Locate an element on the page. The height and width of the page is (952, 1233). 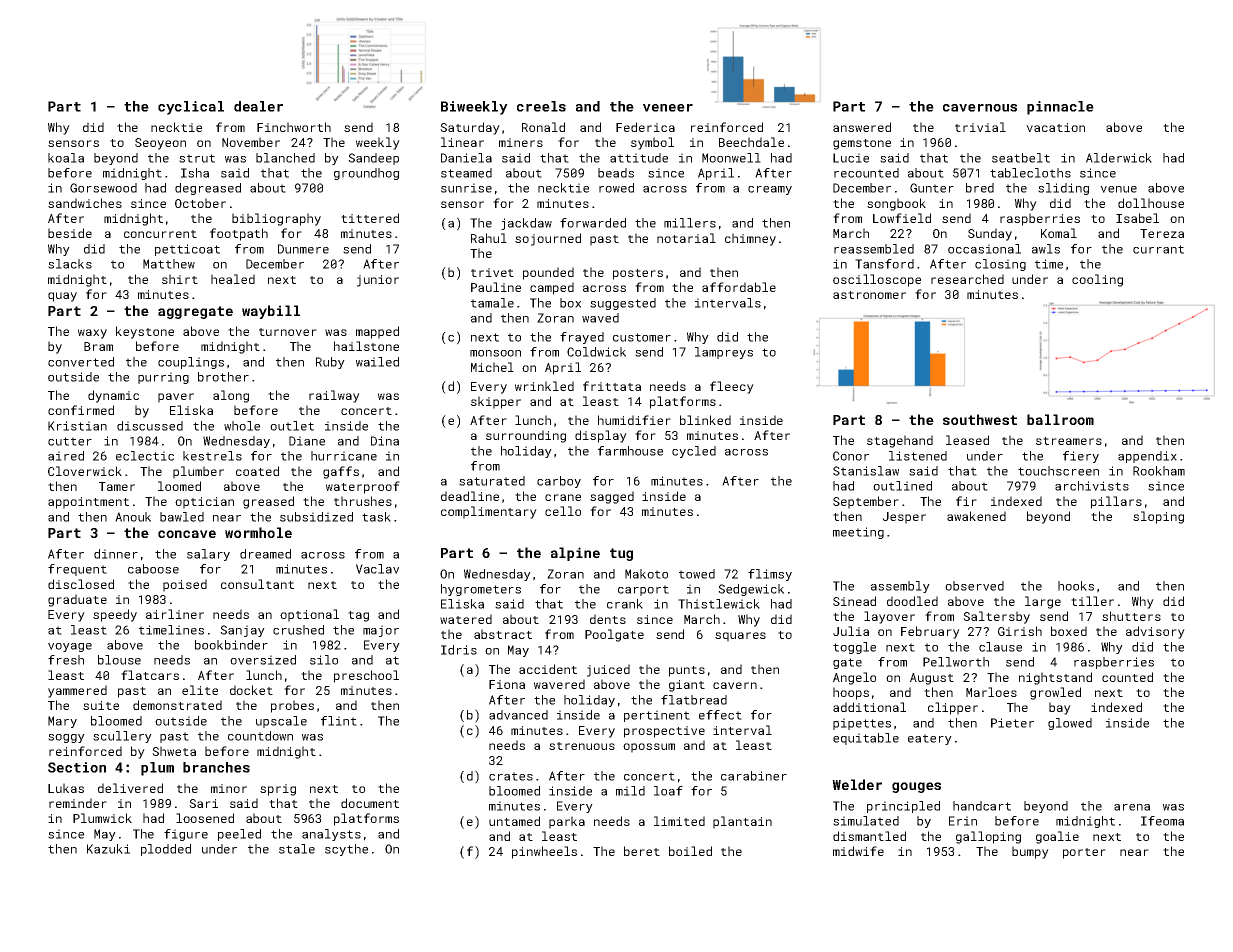
sloping is located at coordinates (1158, 517).
